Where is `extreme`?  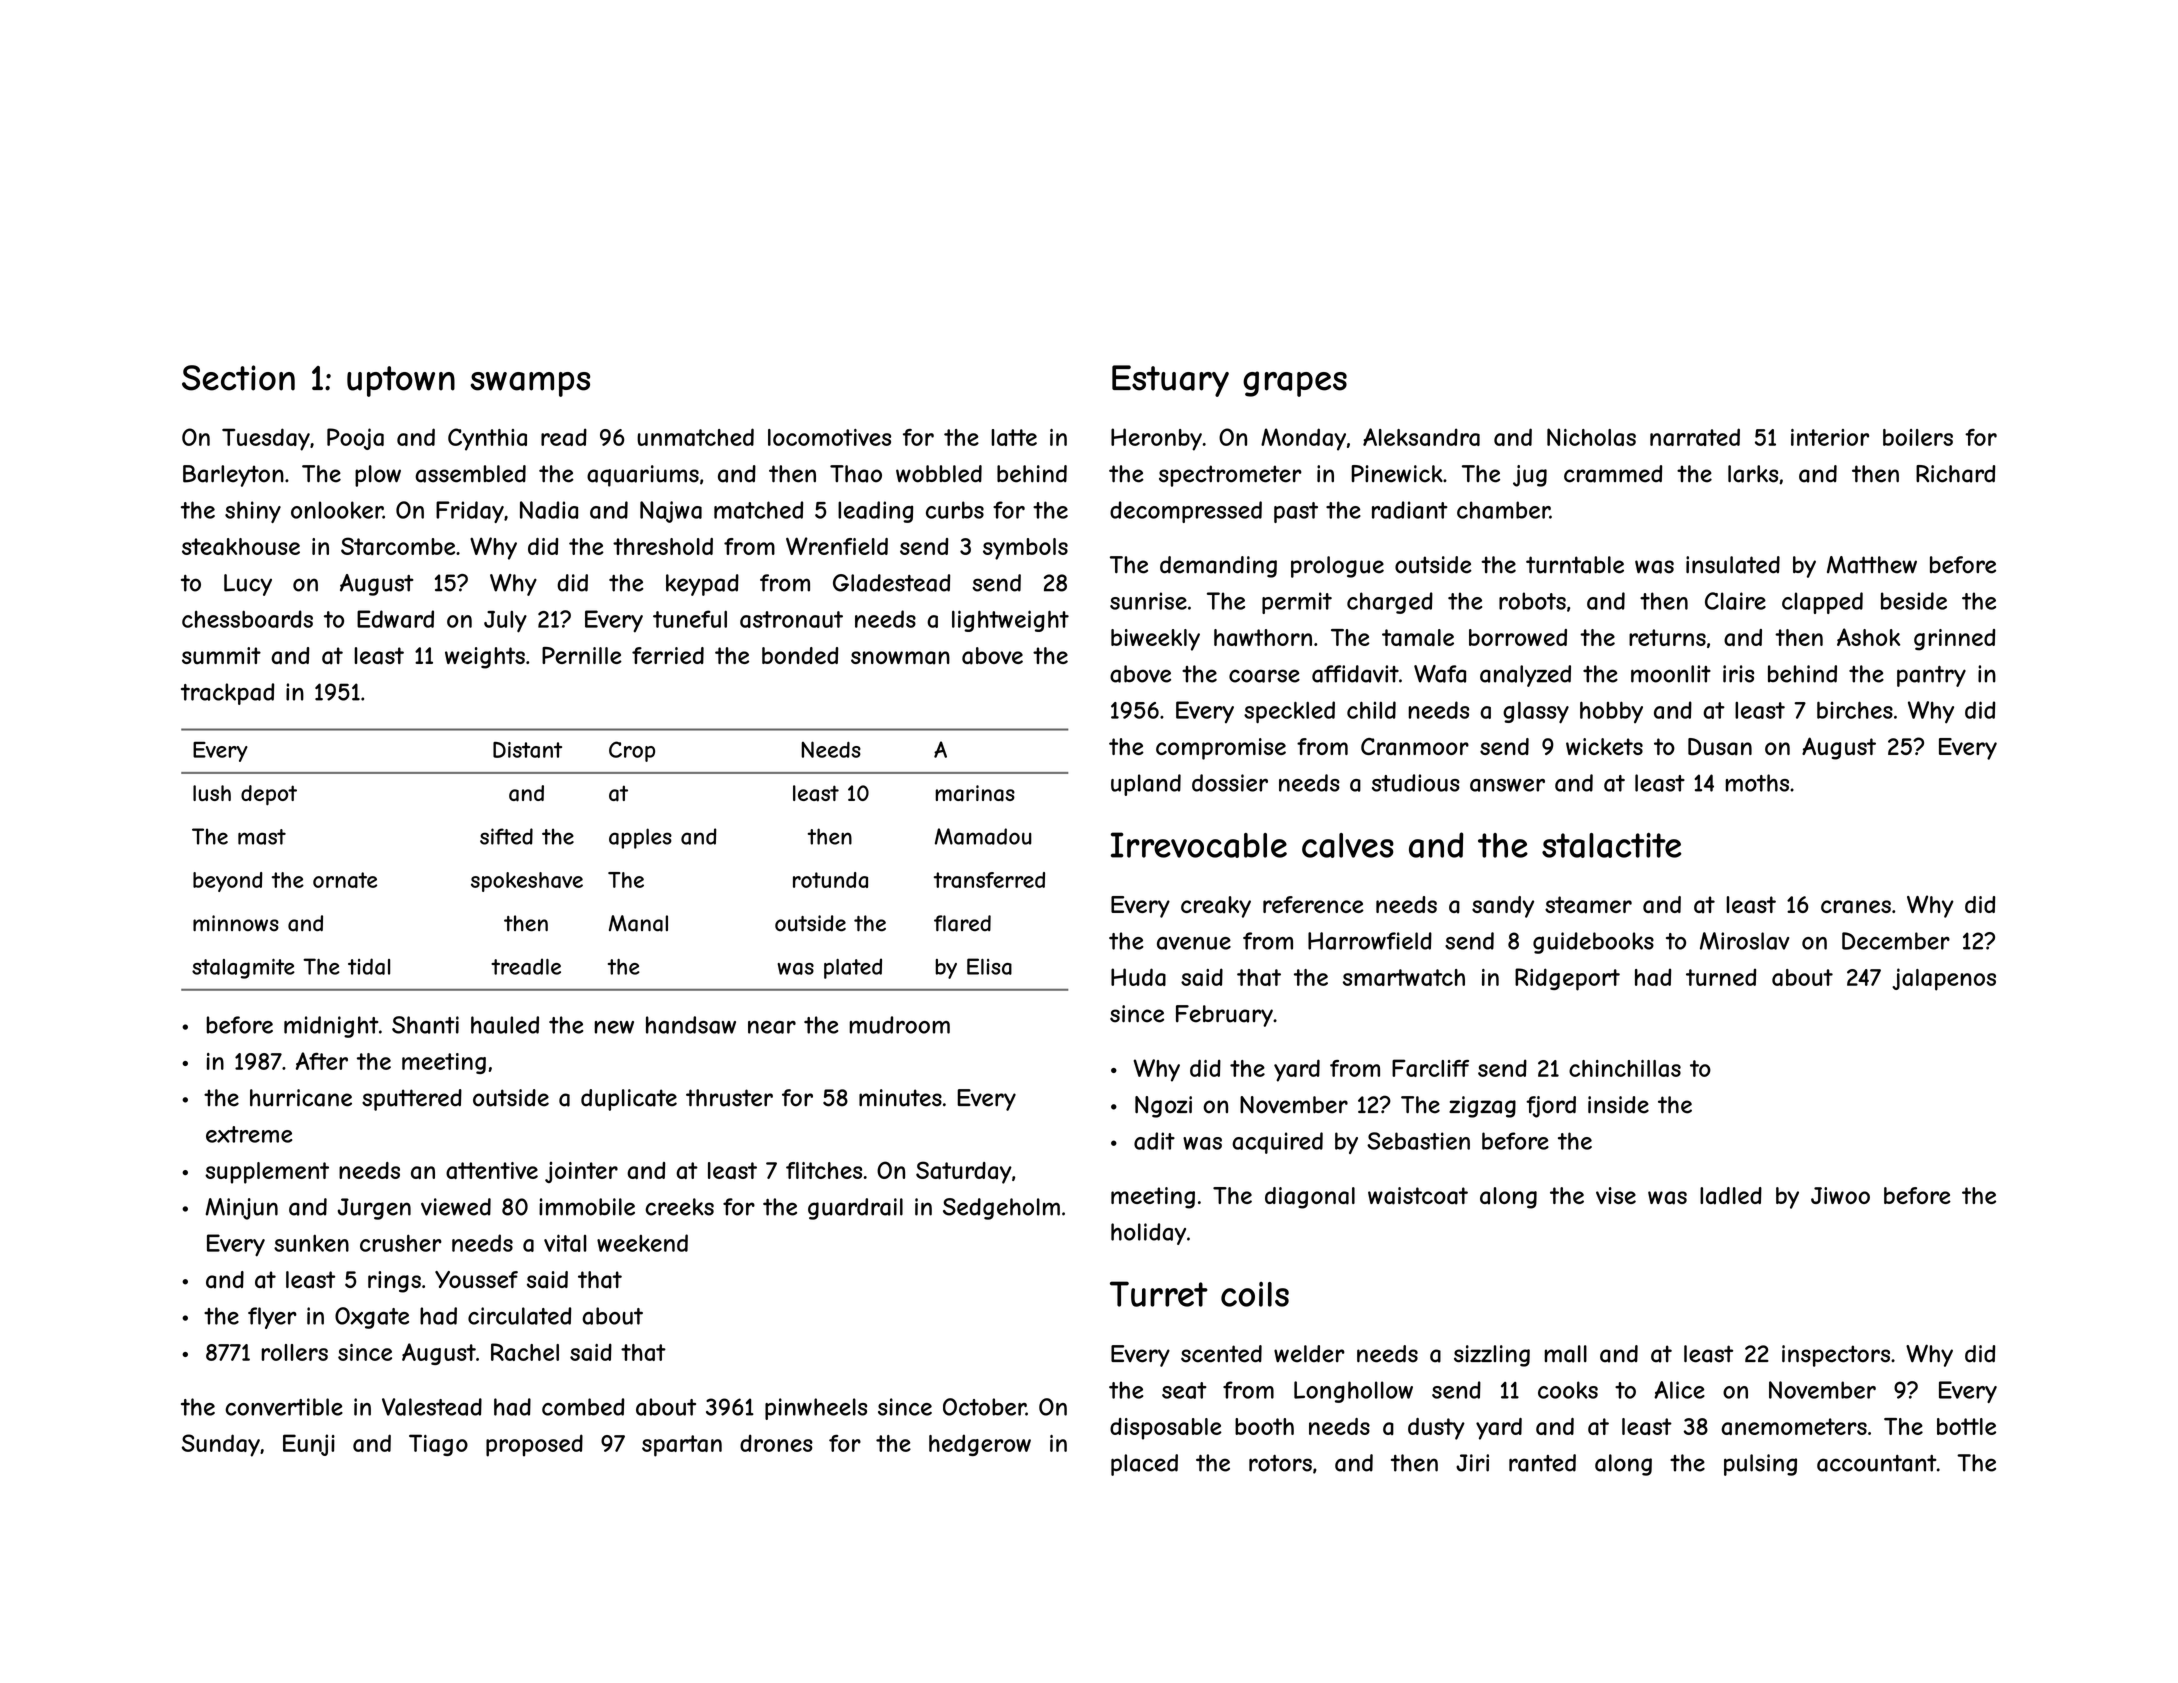
extreme is located at coordinates (249, 1134).
